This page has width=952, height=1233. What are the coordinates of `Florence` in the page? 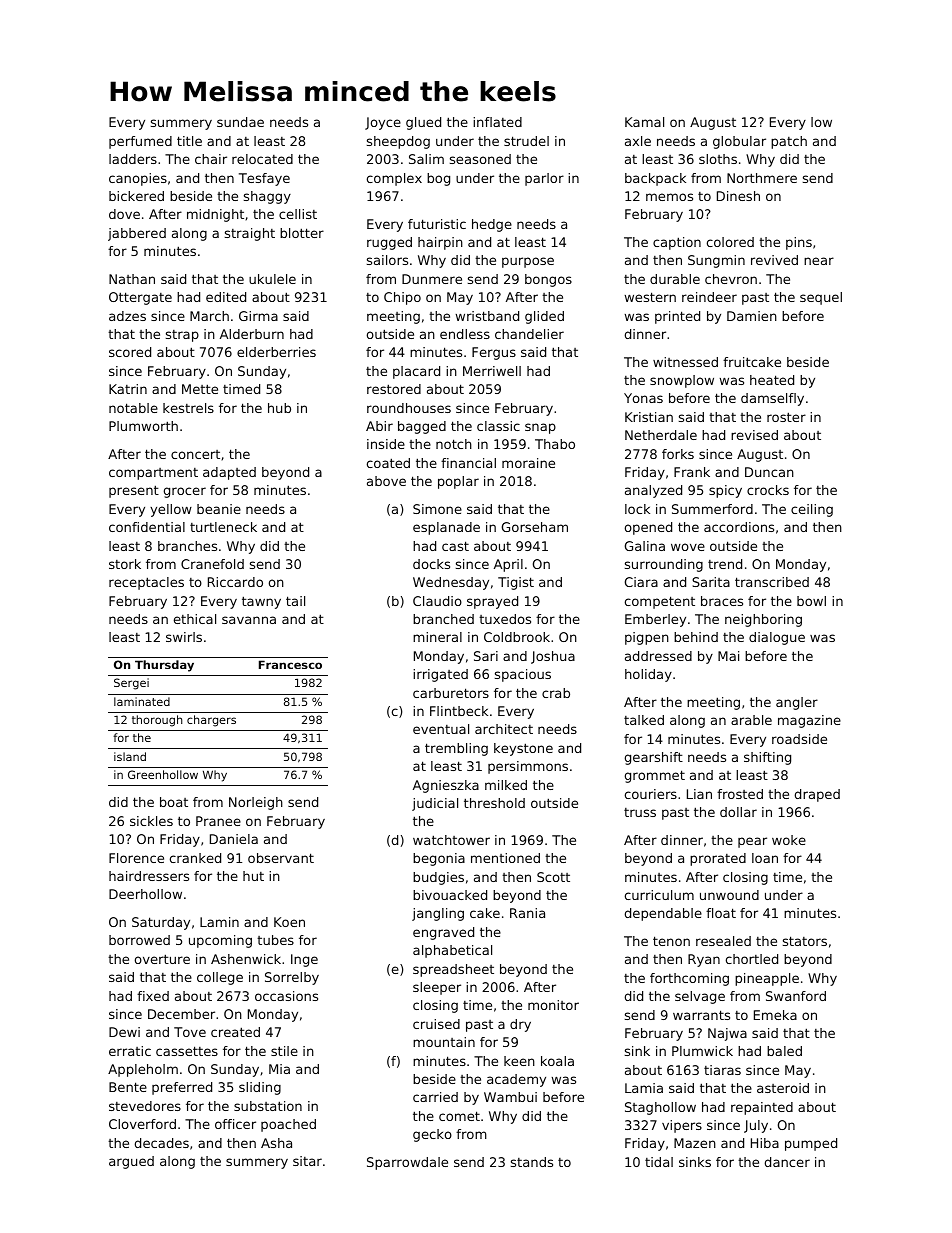 It's located at (136, 858).
